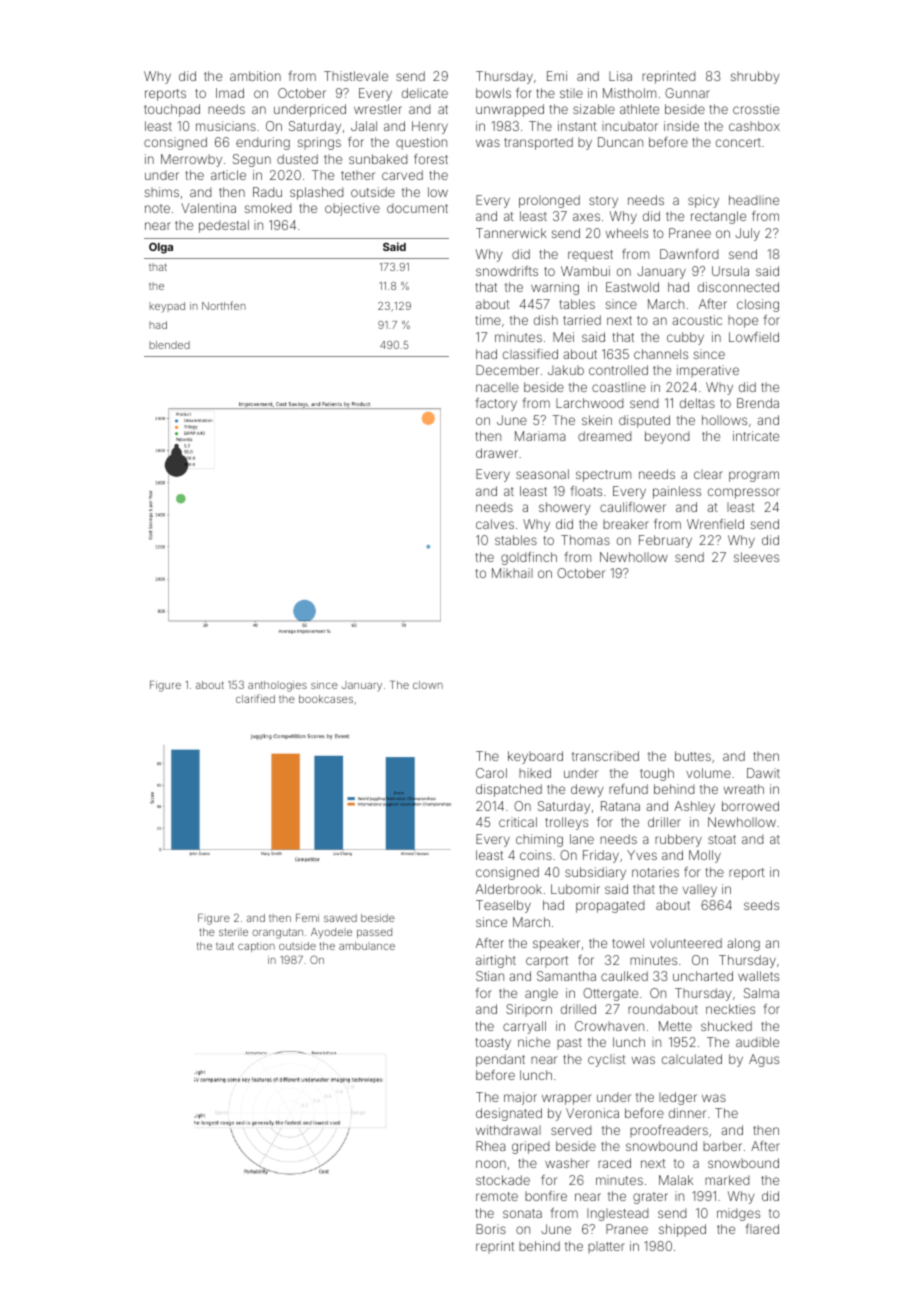 This document has height=1314, width=924. Describe the element at coordinates (356, 76) in the document. I see `Thistlevale` at that location.
